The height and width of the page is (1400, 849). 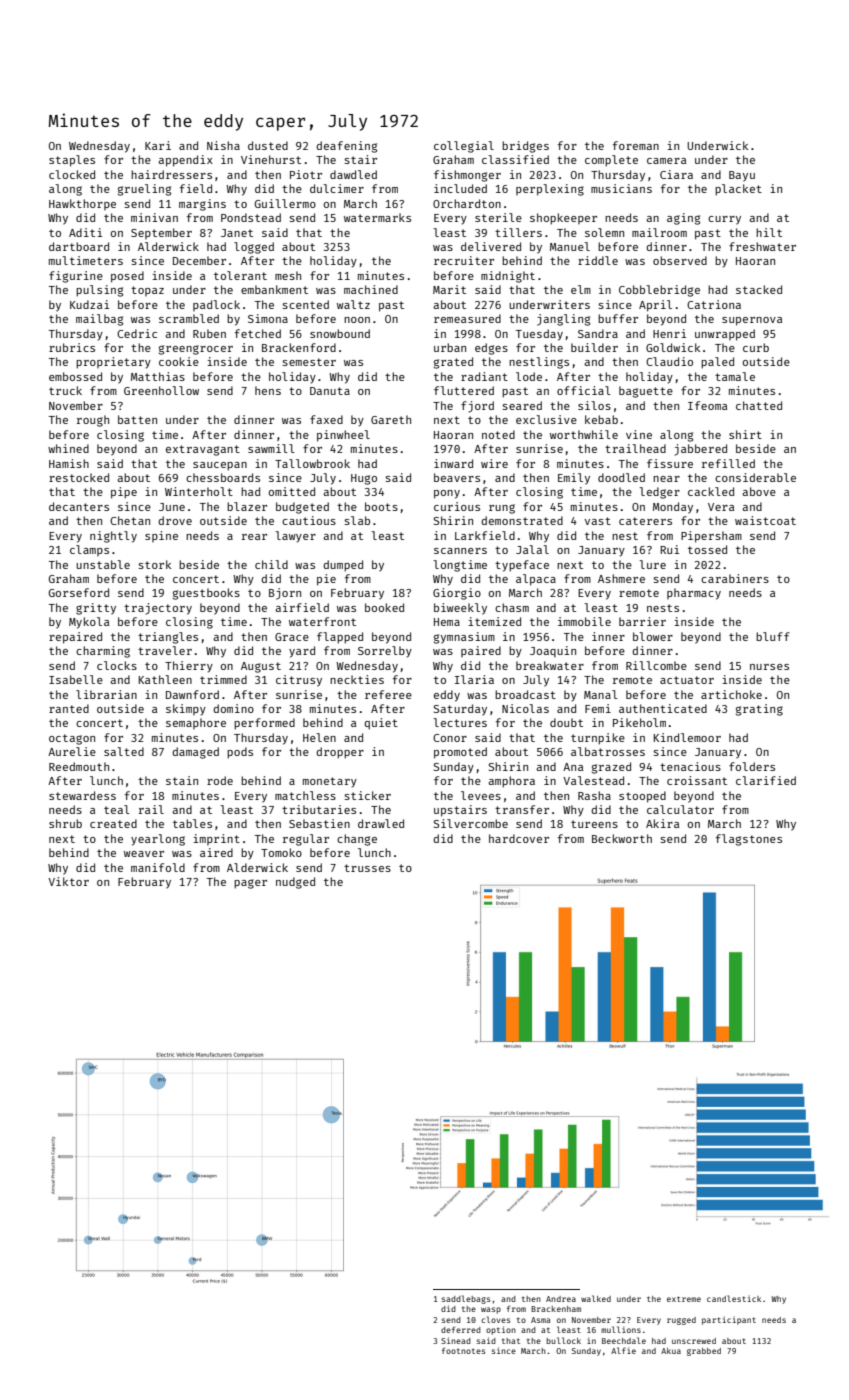 What do you see at coordinates (636, 145) in the page?
I see `foreman` at bounding box center [636, 145].
